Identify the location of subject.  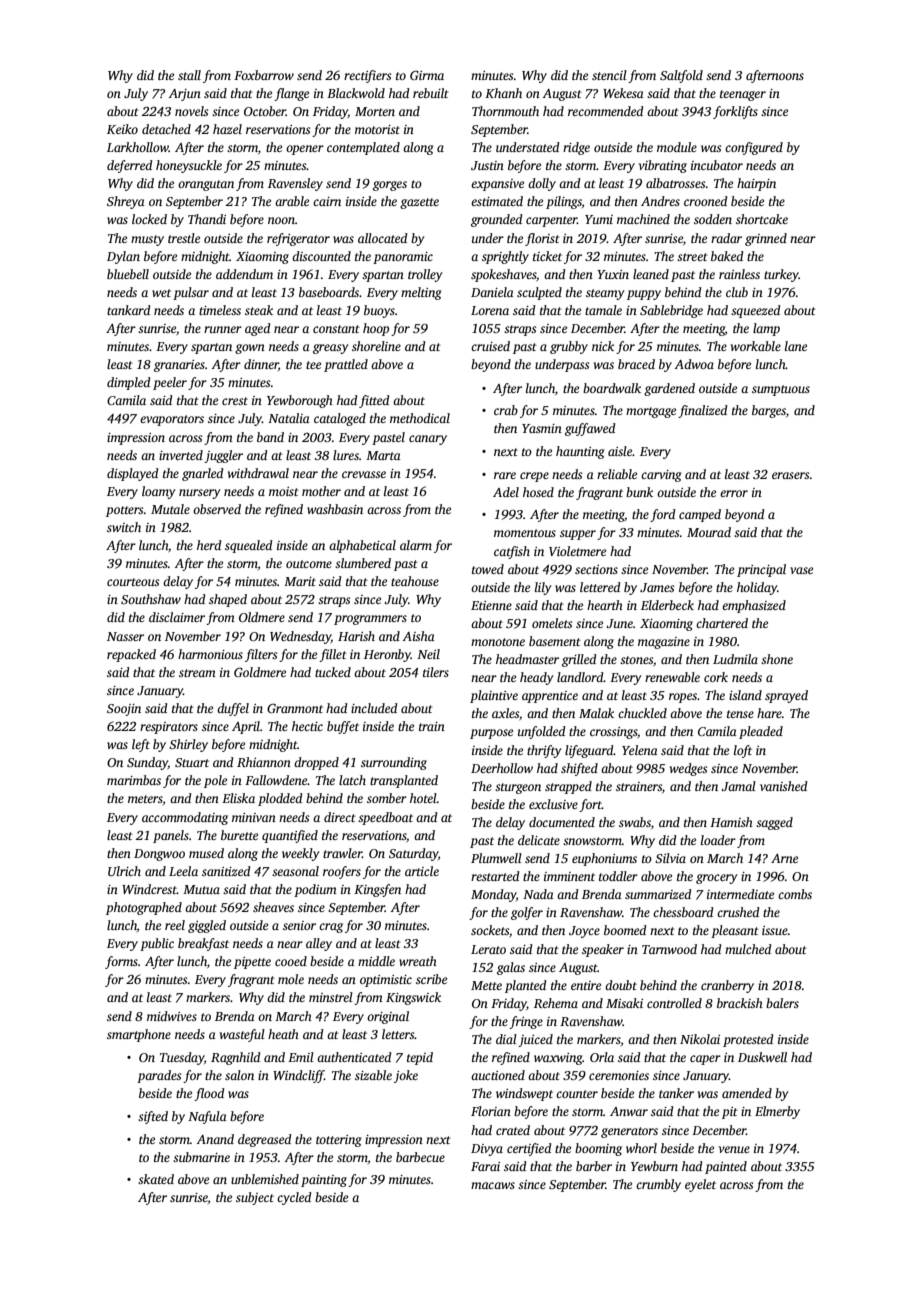
(255, 1198).
